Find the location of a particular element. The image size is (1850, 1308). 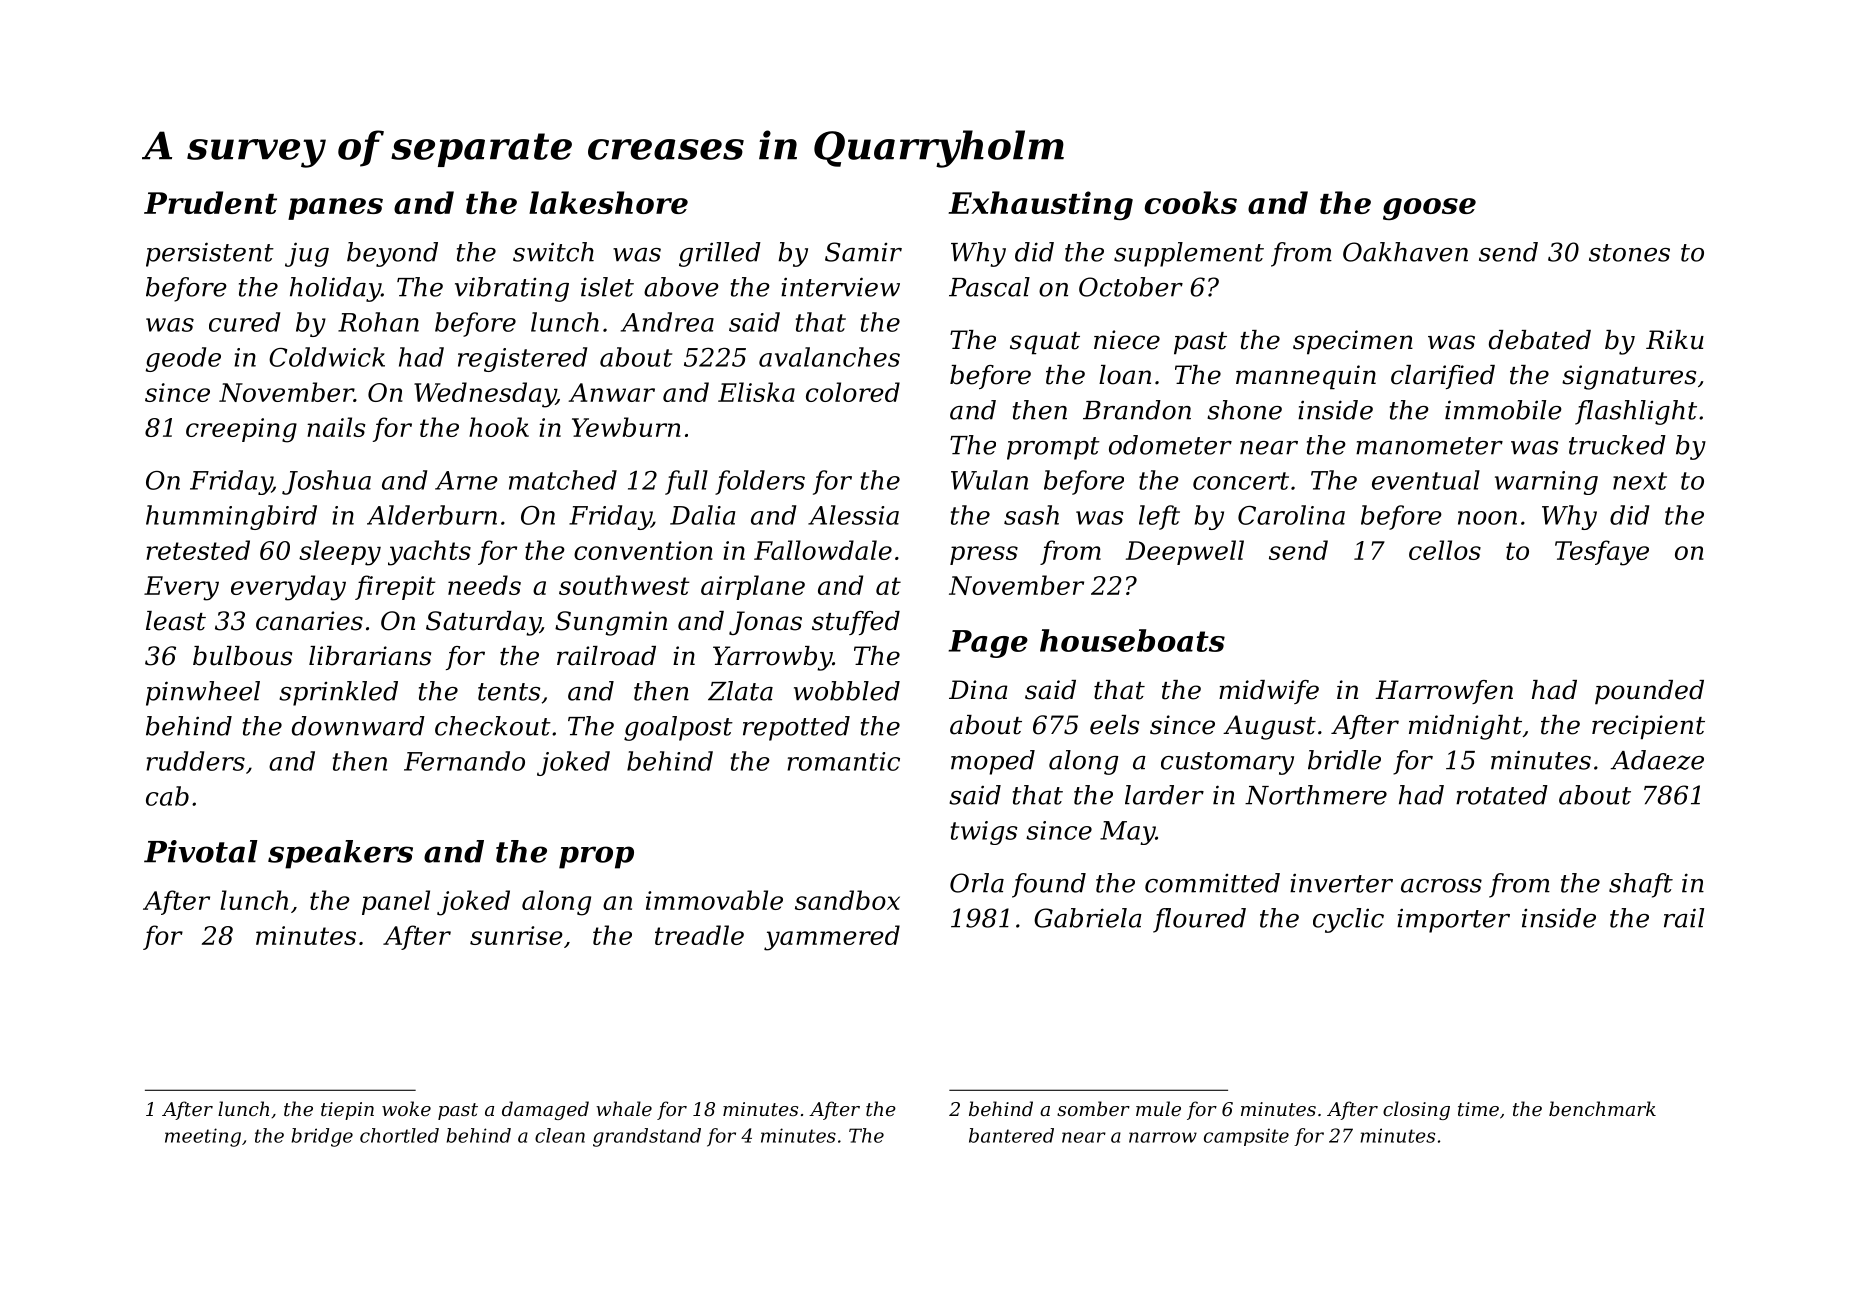

sunrise is located at coordinates (516, 935).
